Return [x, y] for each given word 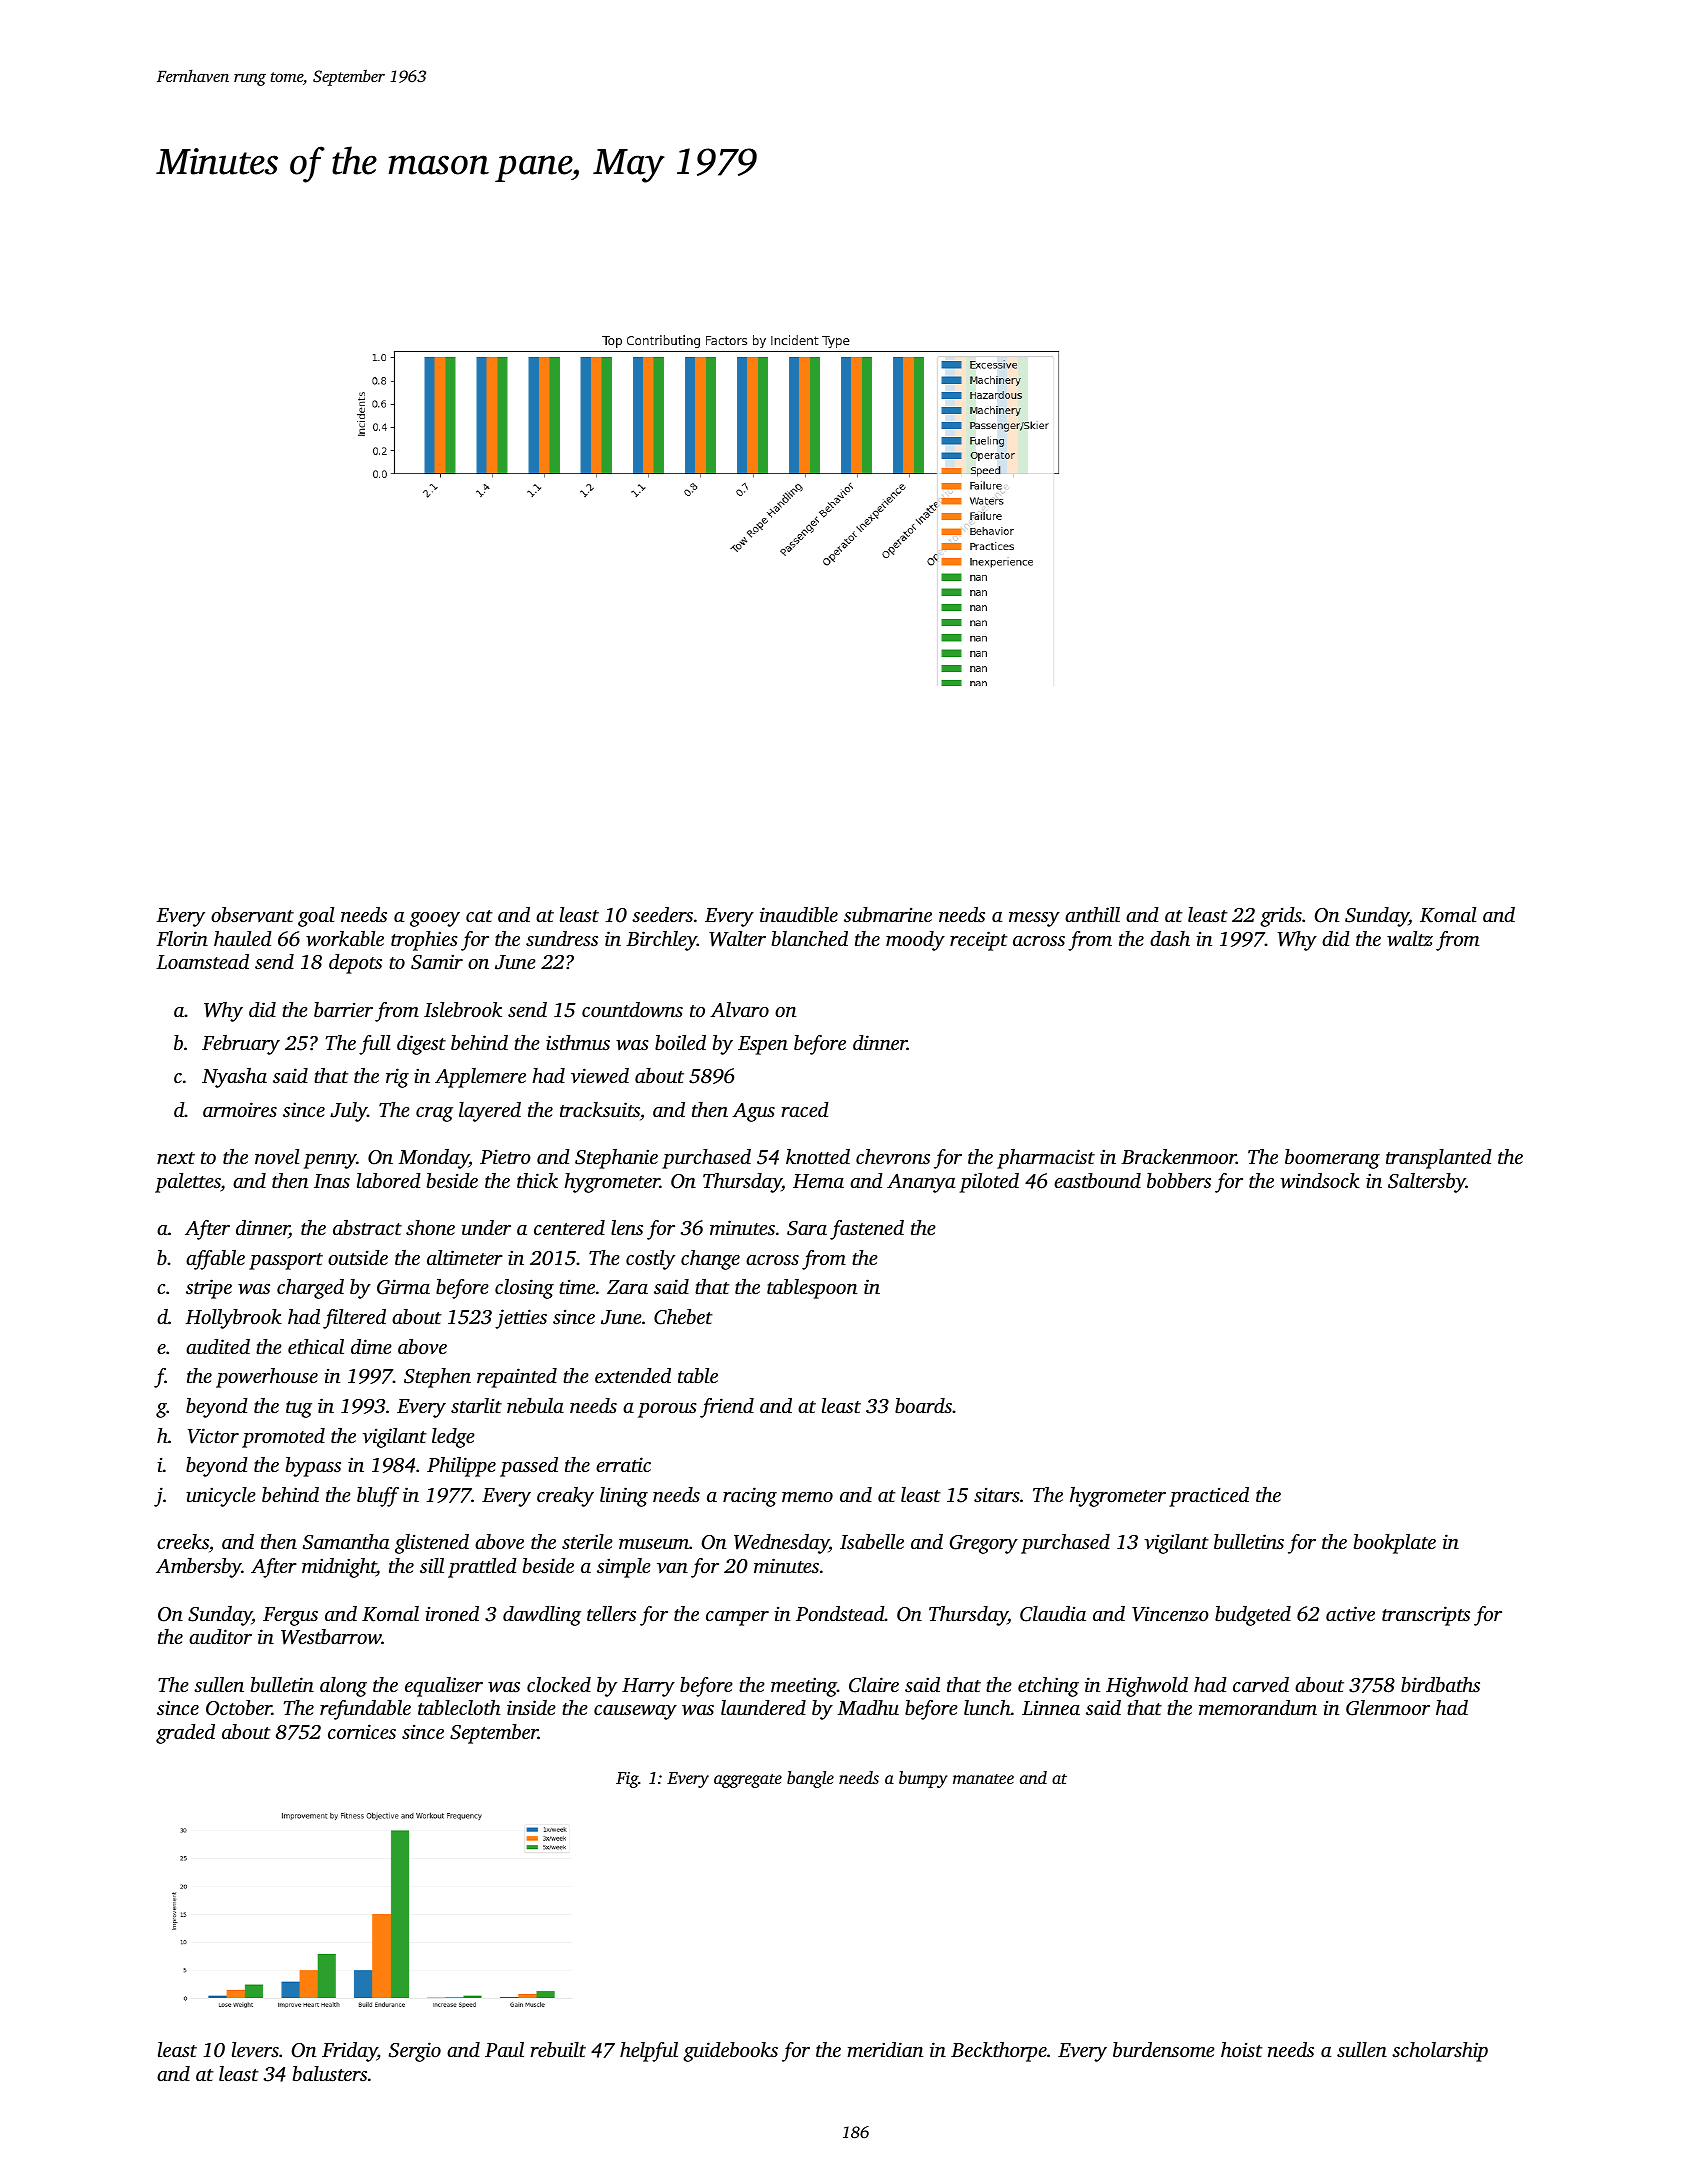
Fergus [290, 1616]
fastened [867, 1230]
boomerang [1332, 1159]
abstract [367, 1227]
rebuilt [558, 2049]
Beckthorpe [999, 2052]
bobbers [1179, 1180]
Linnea [1051, 1707]
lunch [987, 1707]
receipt [979, 941]
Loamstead [202, 961]
